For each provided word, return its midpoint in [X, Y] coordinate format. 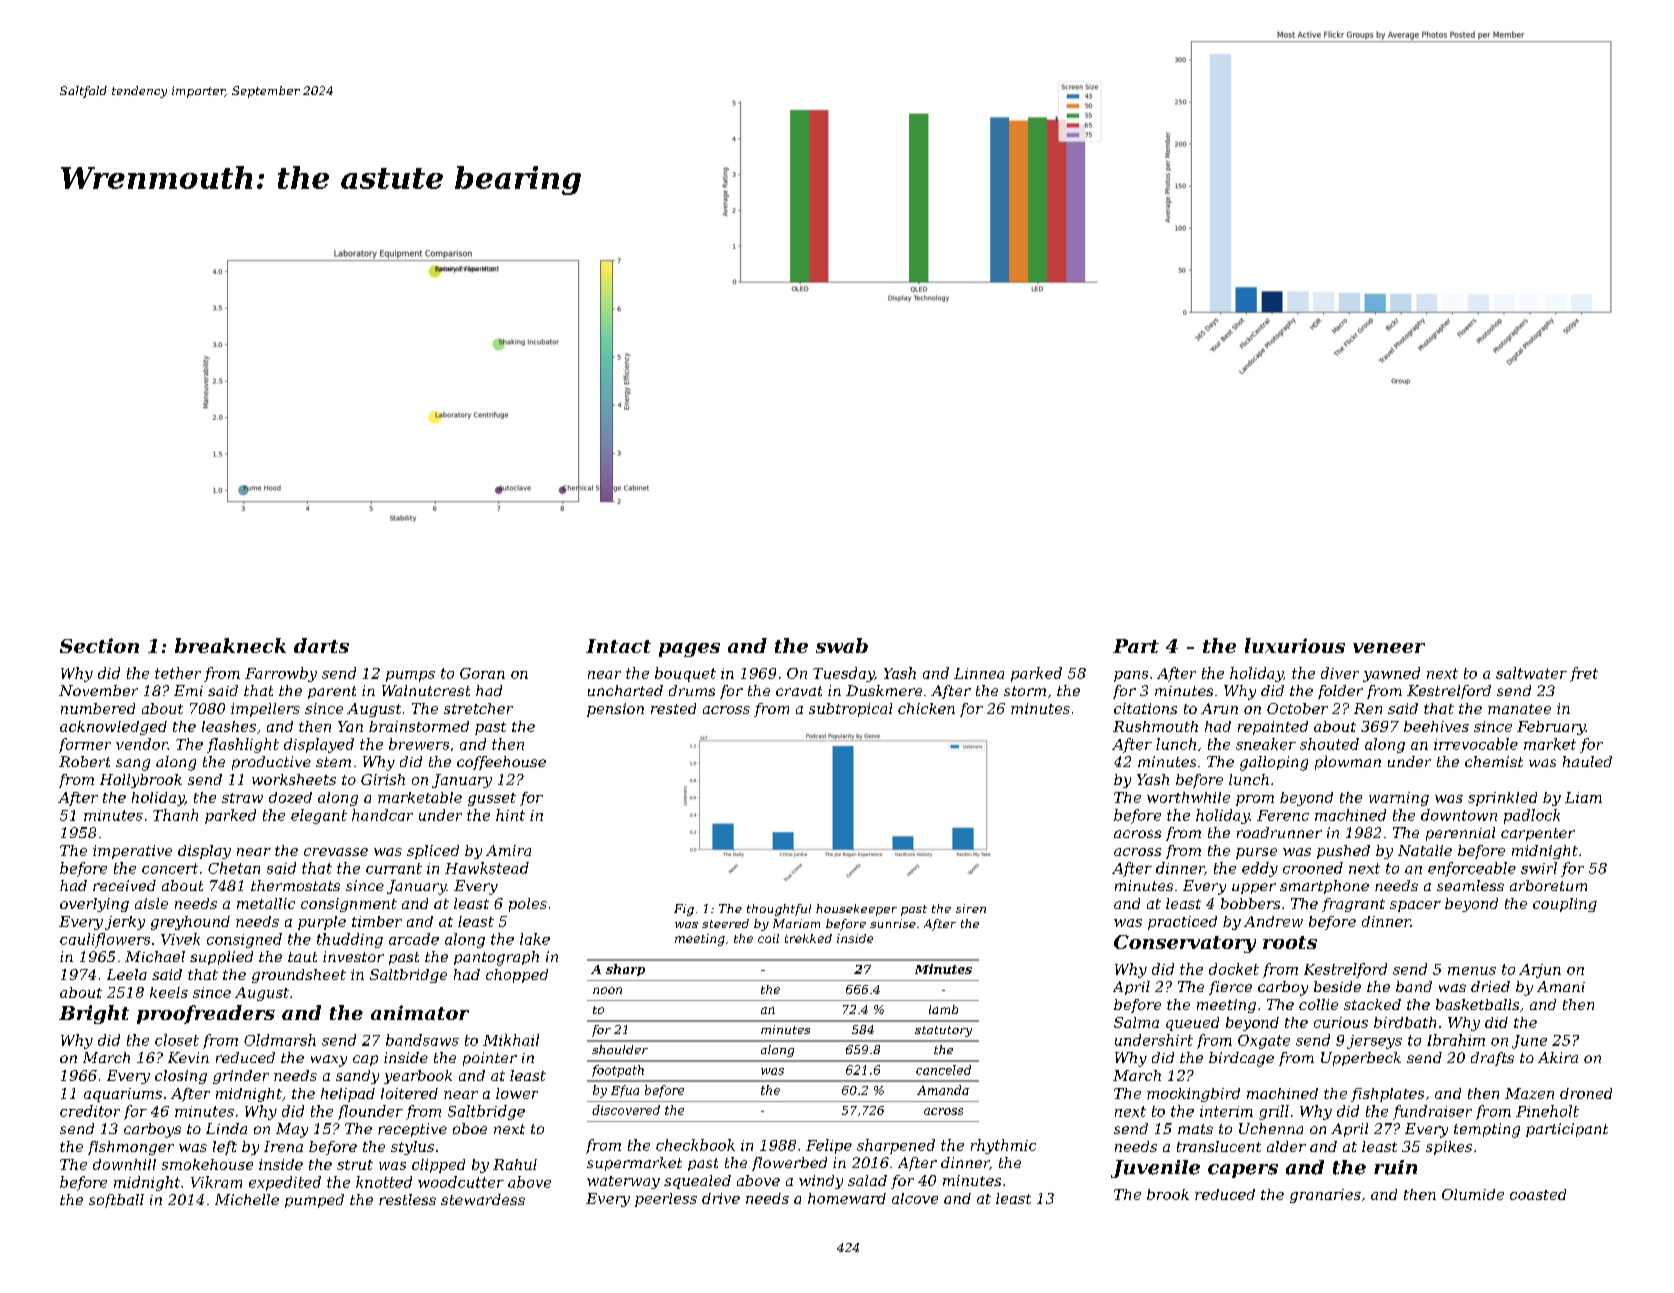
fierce [1230, 988]
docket [1234, 969]
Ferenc [1283, 815]
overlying [94, 905]
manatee [1519, 709]
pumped [314, 1201]
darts [321, 645]
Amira [508, 850]
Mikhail [511, 1040]
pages [689, 650]
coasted [1538, 1194]
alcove [915, 1198]
